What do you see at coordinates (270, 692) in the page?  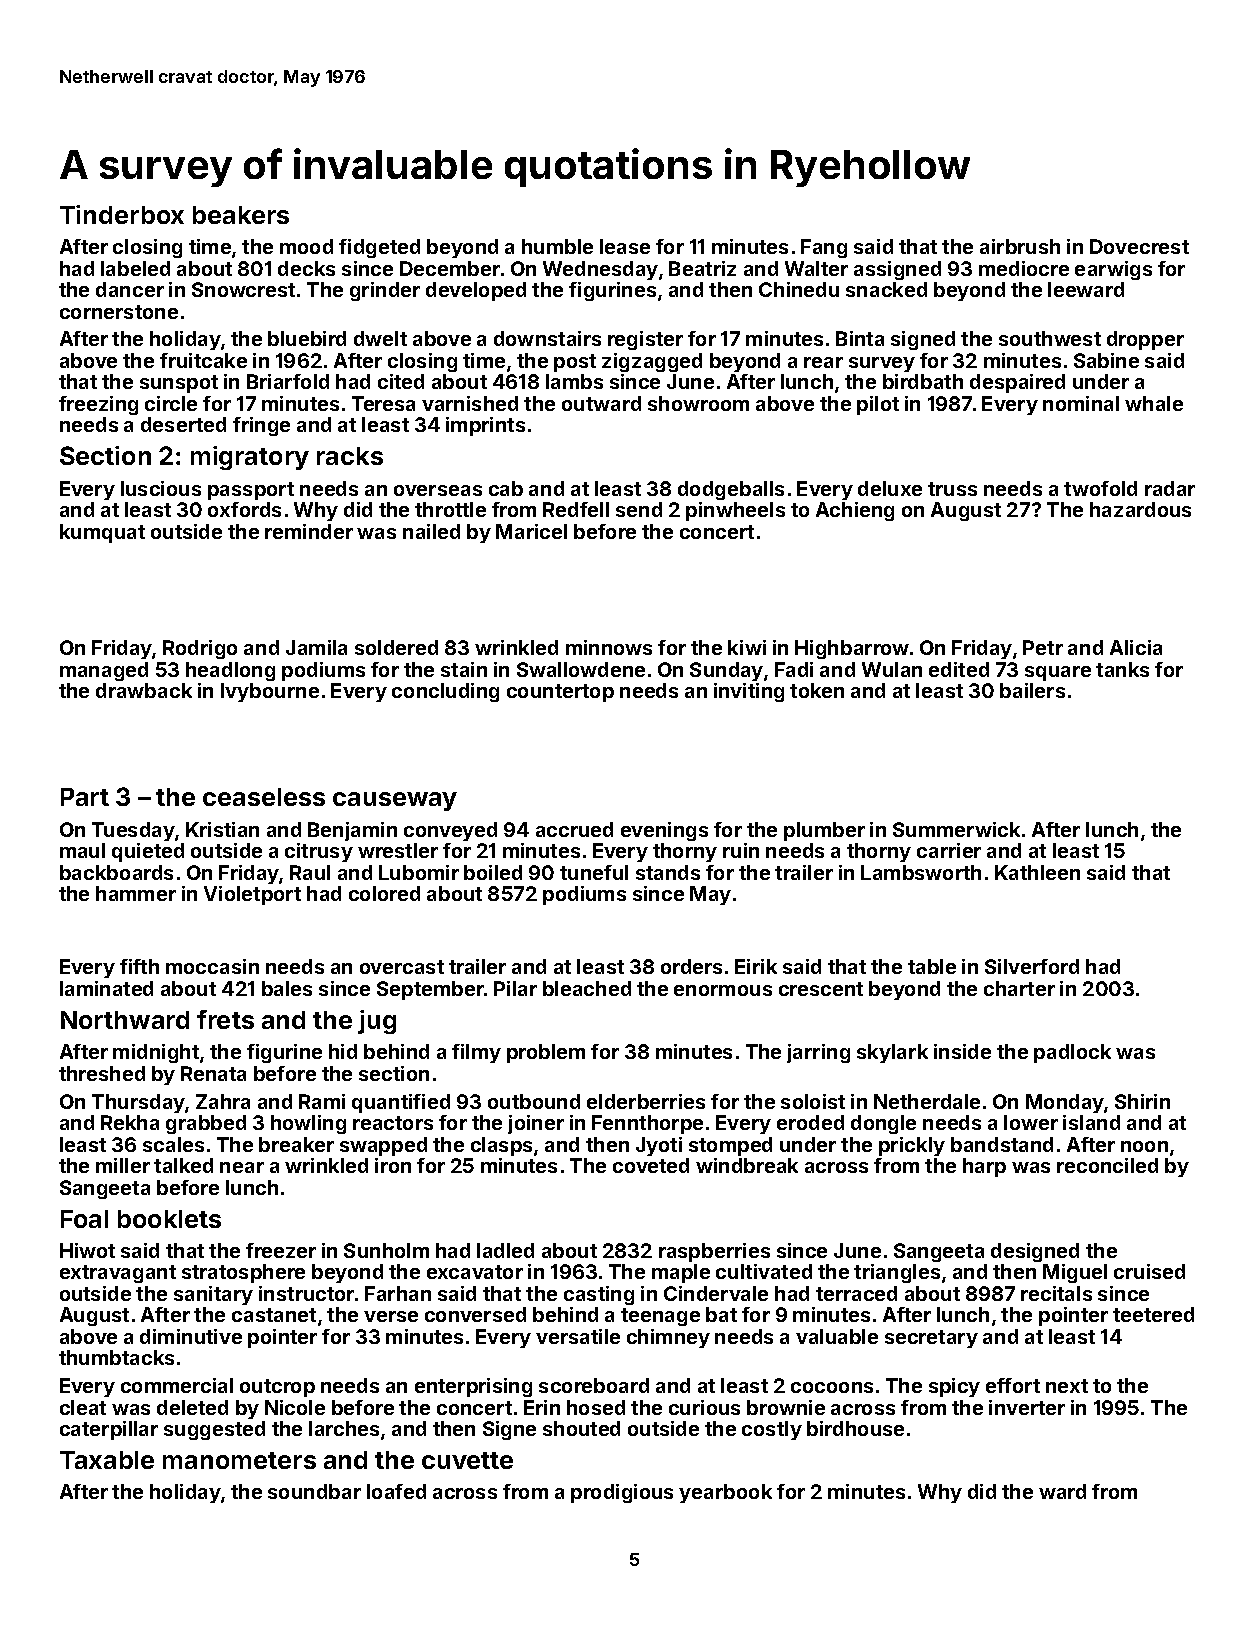 I see `Ivybourne` at bounding box center [270, 692].
